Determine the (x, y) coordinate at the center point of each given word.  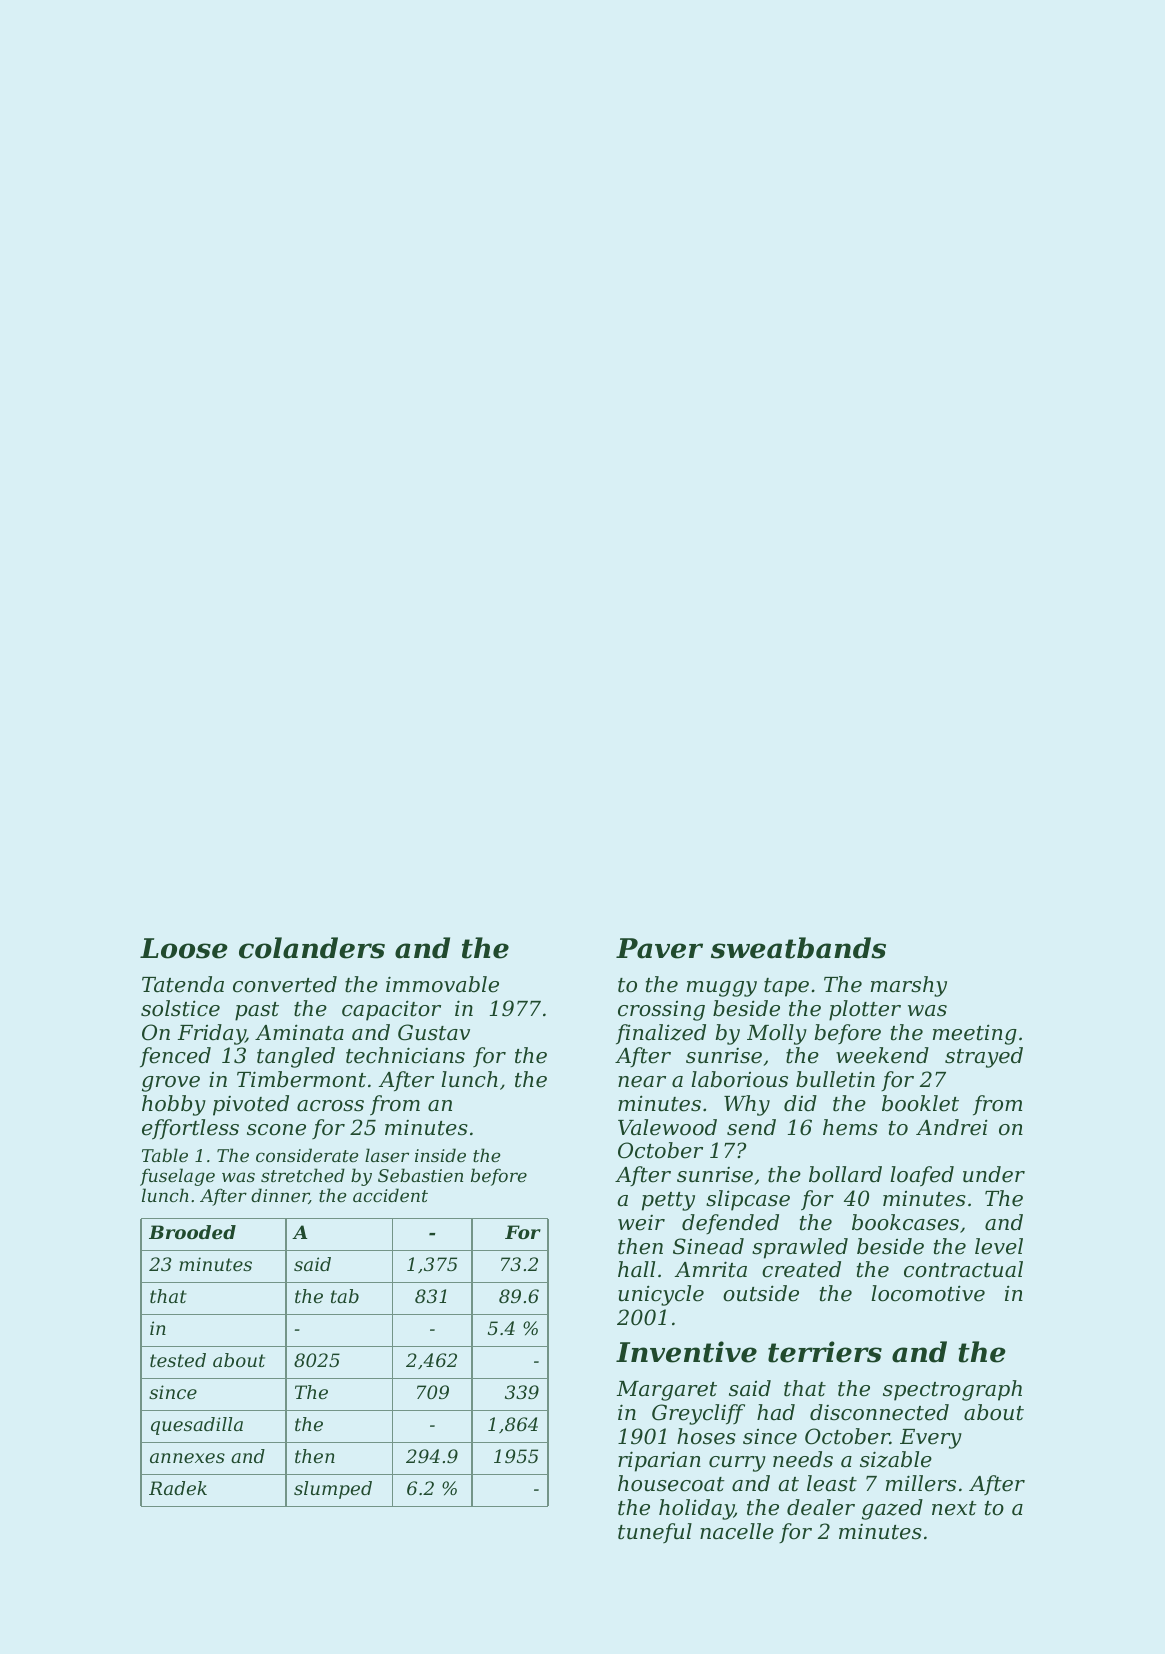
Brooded (192, 1232)
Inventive (686, 1352)
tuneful (655, 1533)
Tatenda (183, 984)
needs (803, 1459)
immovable (442, 984)
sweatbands (798, 948)
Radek (178, 1488)
